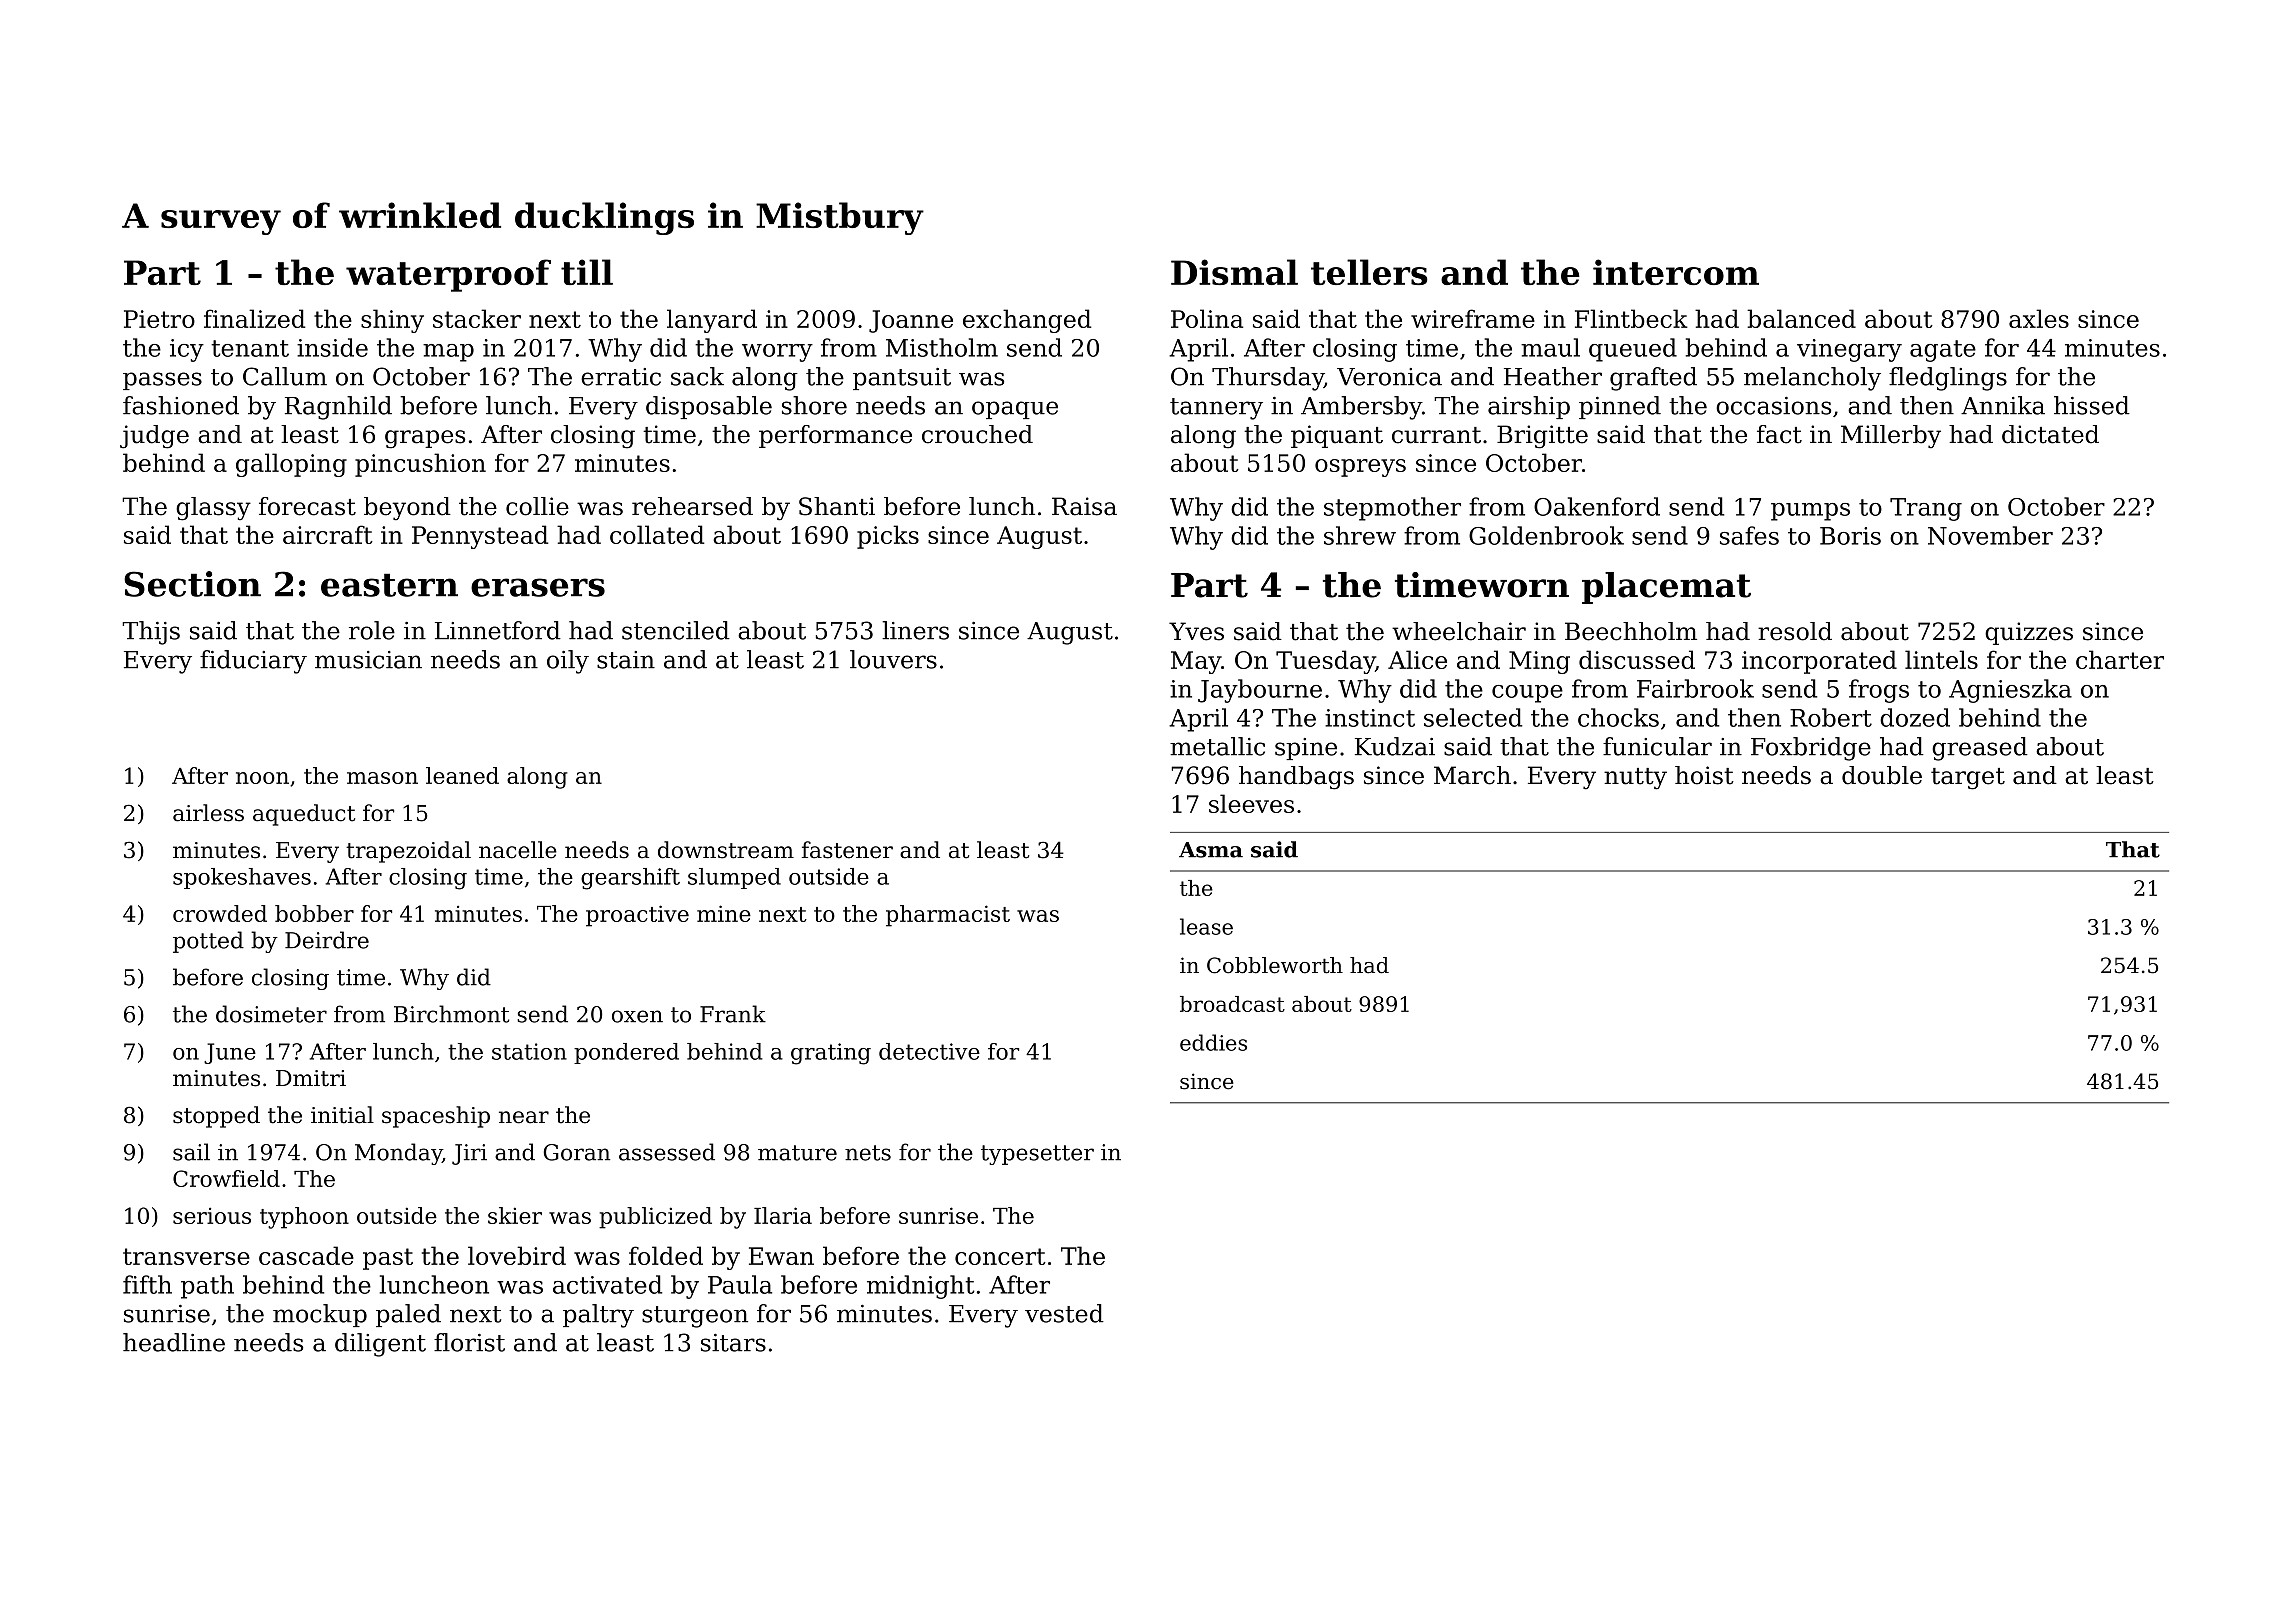  What do you see at coordinates (518, 850) in the screenshot?
I see `nacelle` at bounding box center [518, 850].
